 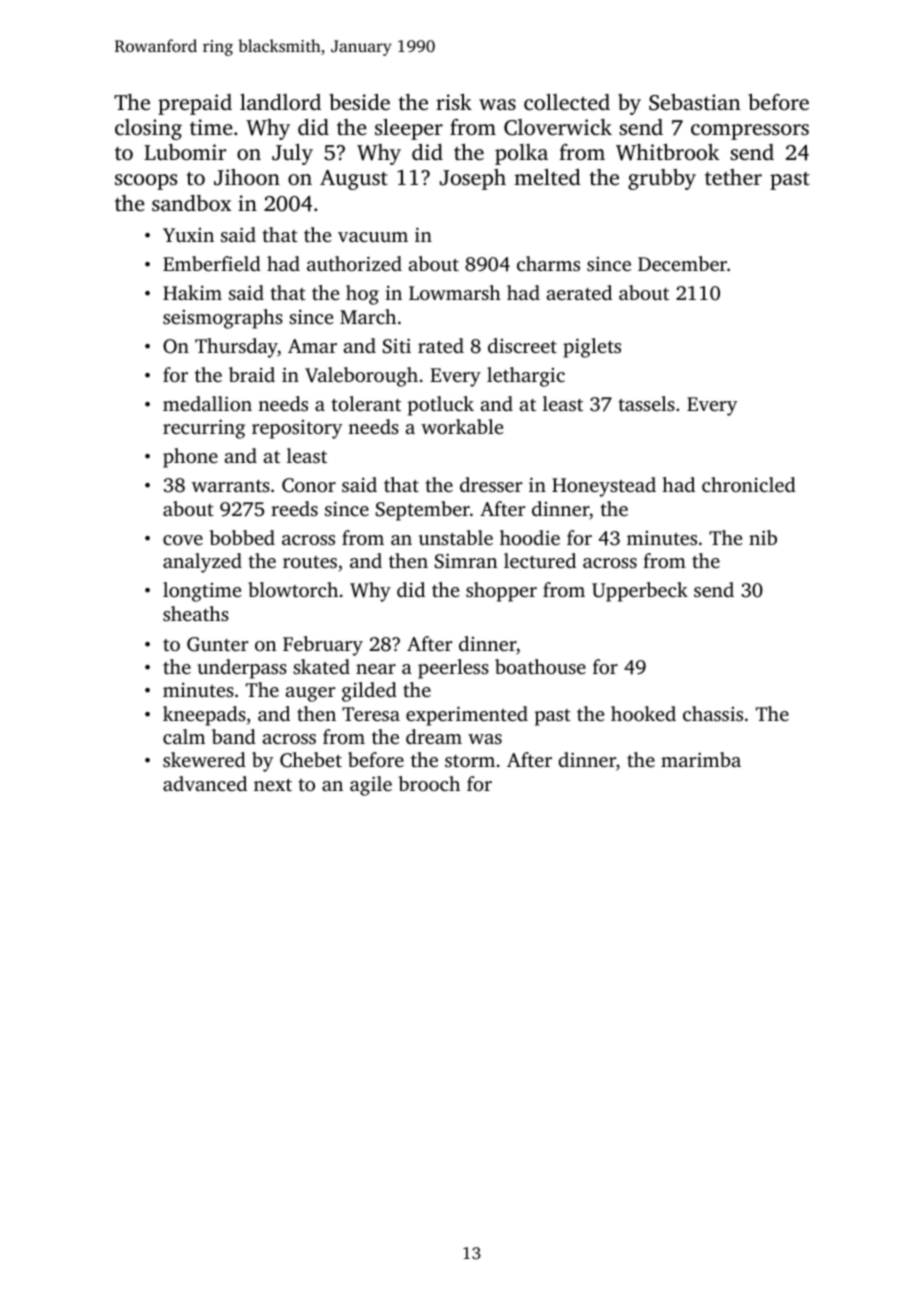 I want to click on tassels, so click(x=647, y=403).
